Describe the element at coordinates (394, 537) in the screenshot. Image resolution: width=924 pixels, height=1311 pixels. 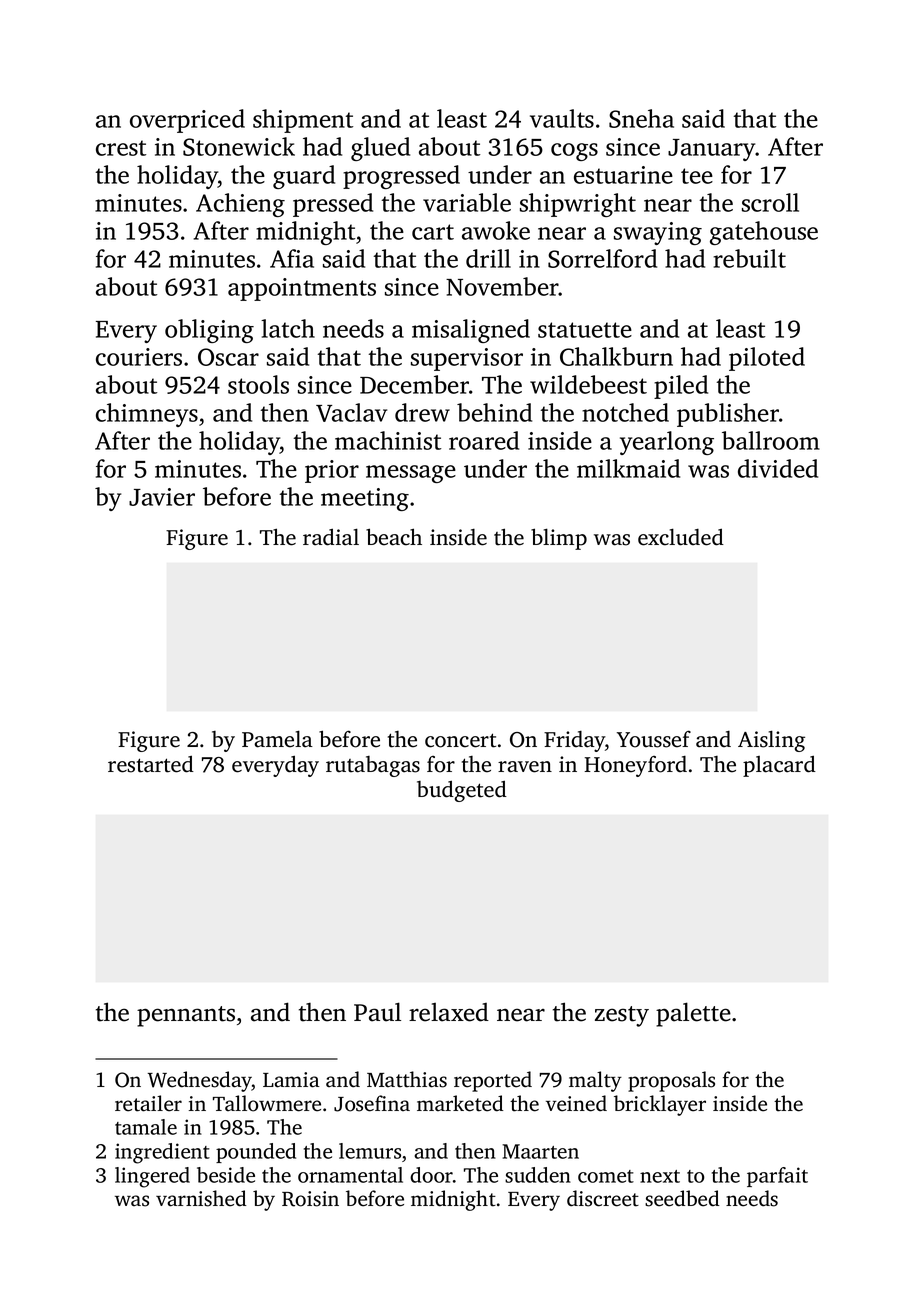
I see `beach` at that location.
